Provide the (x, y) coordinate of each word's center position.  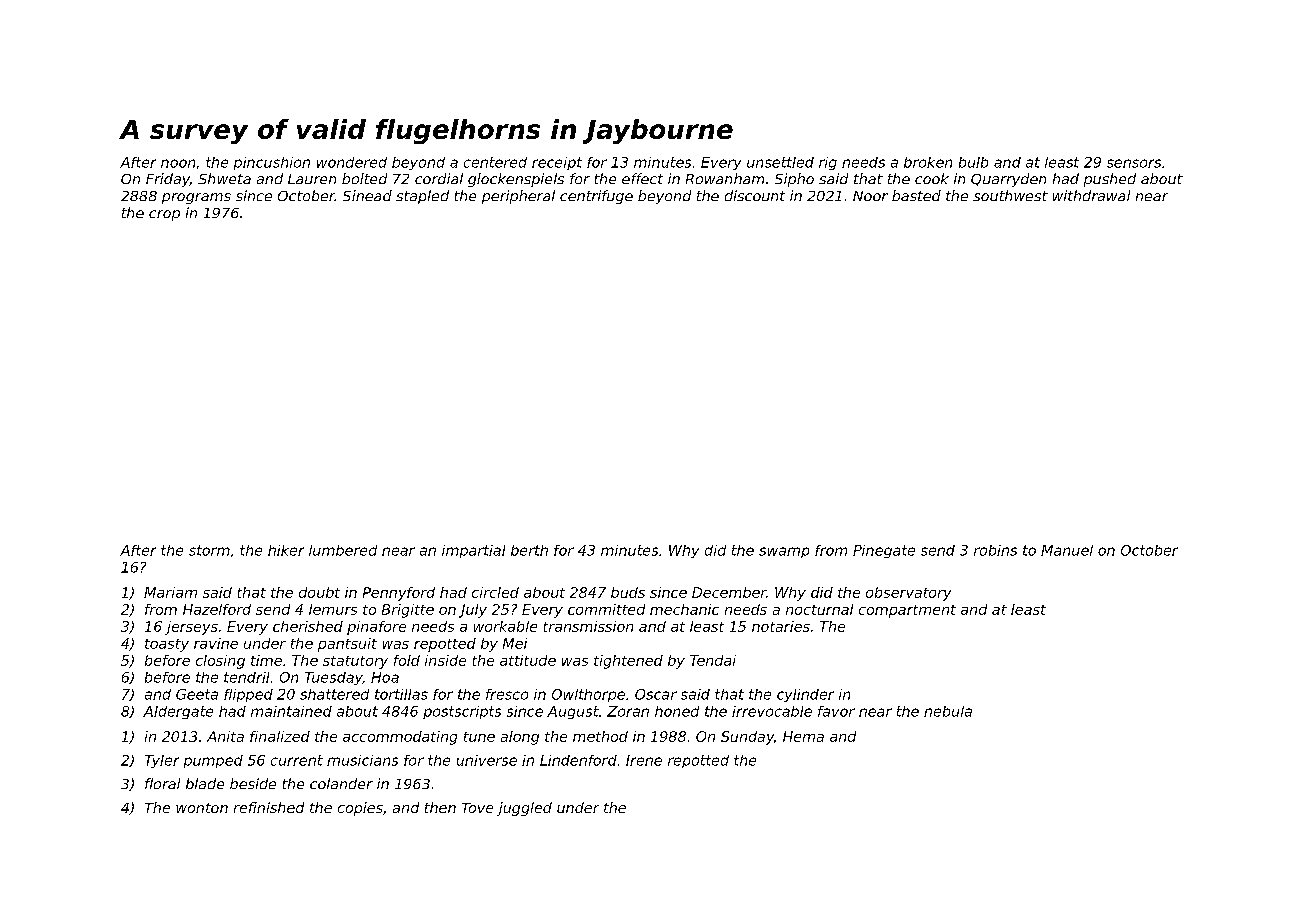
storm (209, 550)
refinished (269, 807)
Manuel (1067, 550)
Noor (870, 196)
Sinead (367, 195)
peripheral (518, 197)
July (473, 611)
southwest (1010, 195)
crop (164, 215)
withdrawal (1091, 195)
